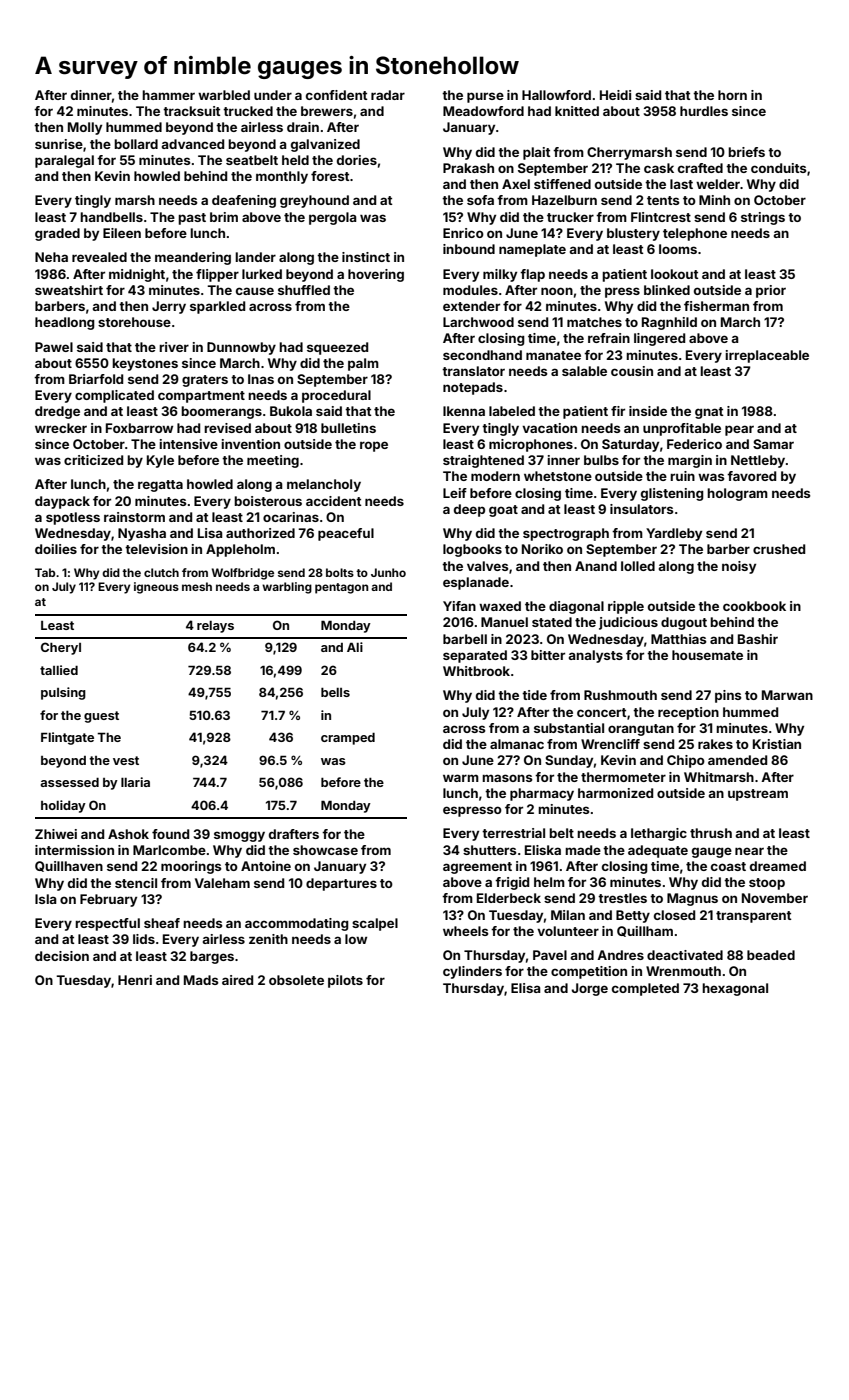  Describe the element at coordinates (758, 795) in the document. I see `upstream` at that location.
